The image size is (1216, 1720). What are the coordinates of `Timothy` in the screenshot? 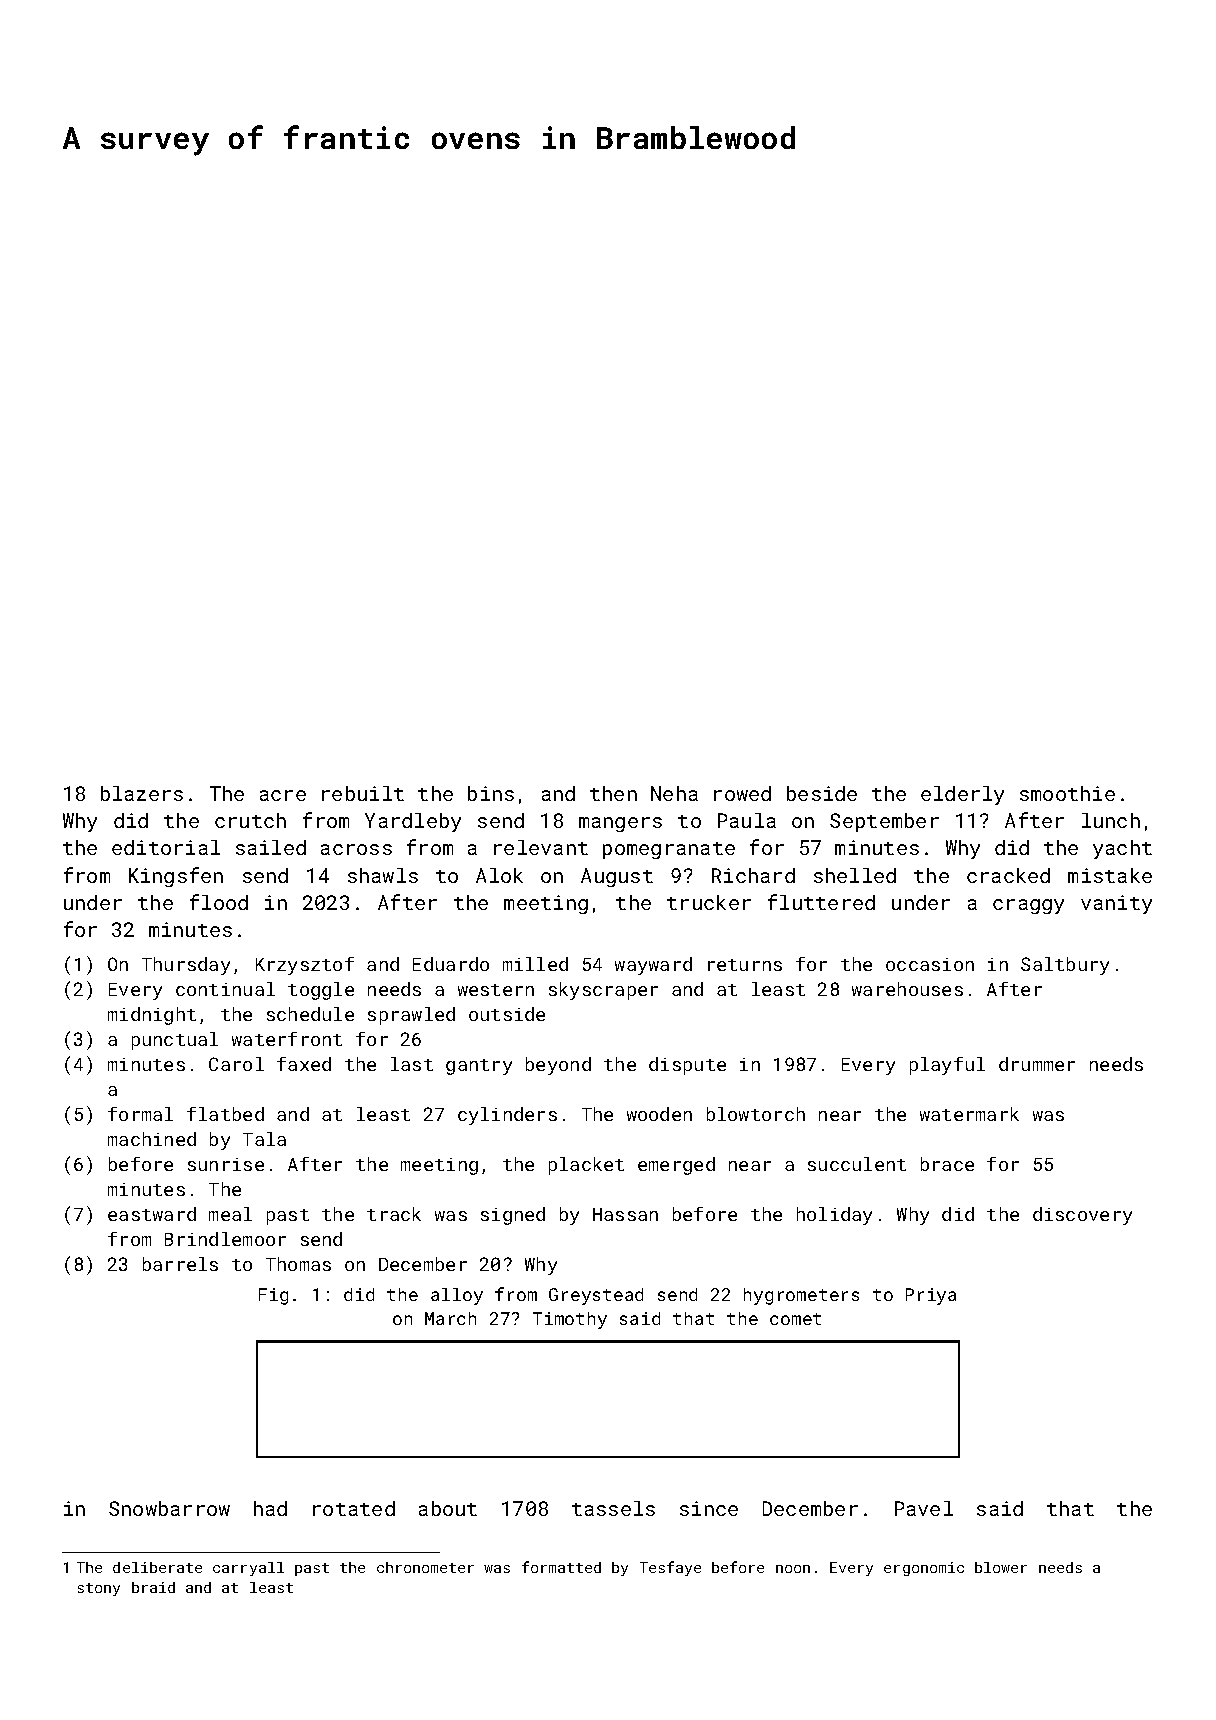 It's located at (570, 1320).
